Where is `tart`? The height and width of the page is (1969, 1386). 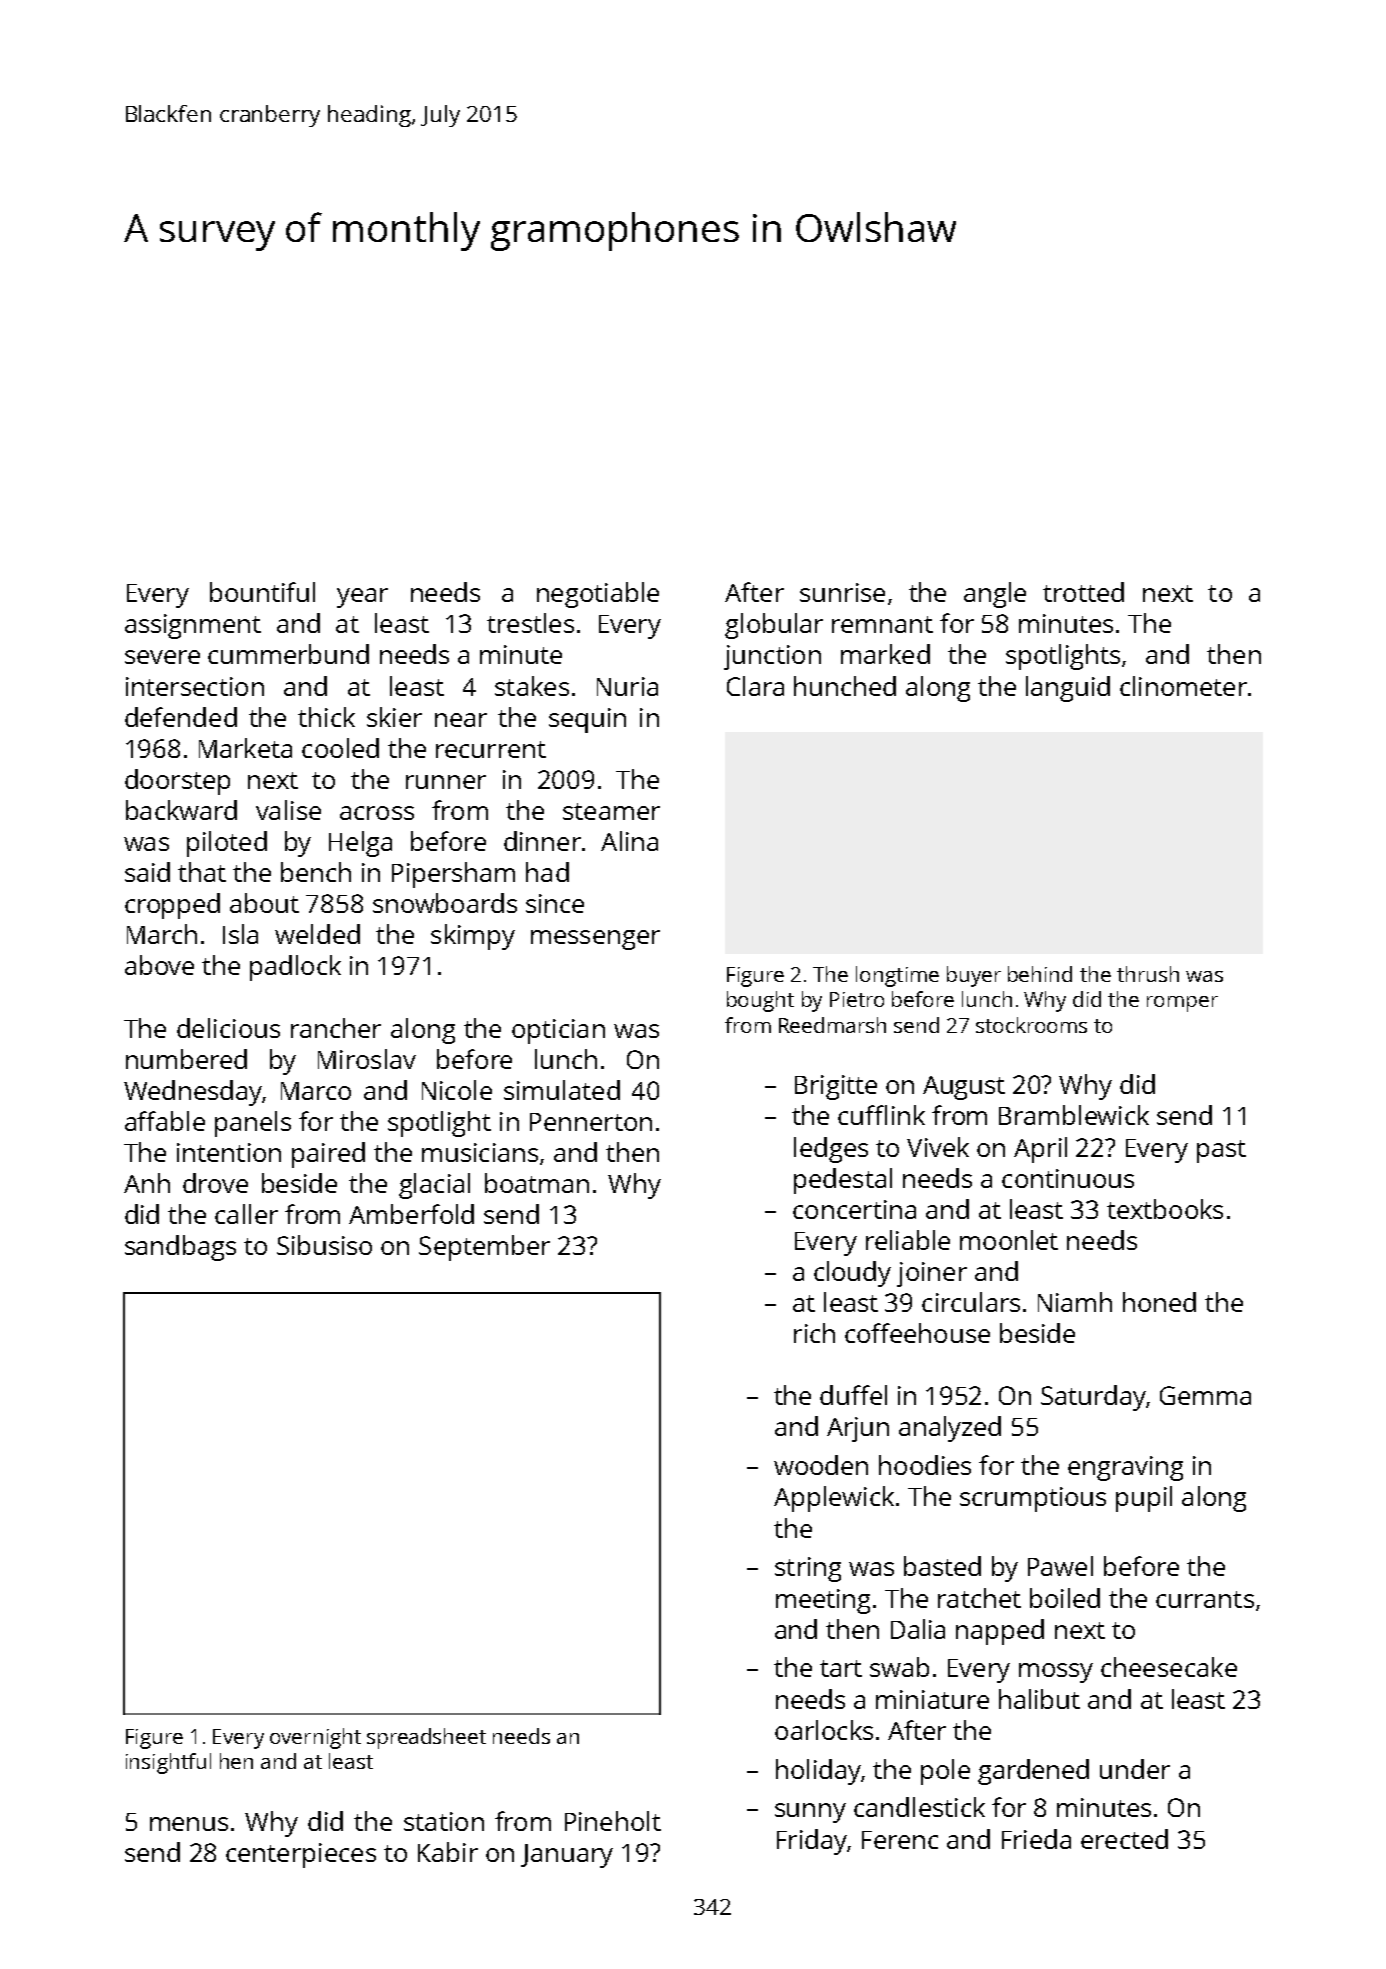 tart is located at coordinates (841, 1668).
